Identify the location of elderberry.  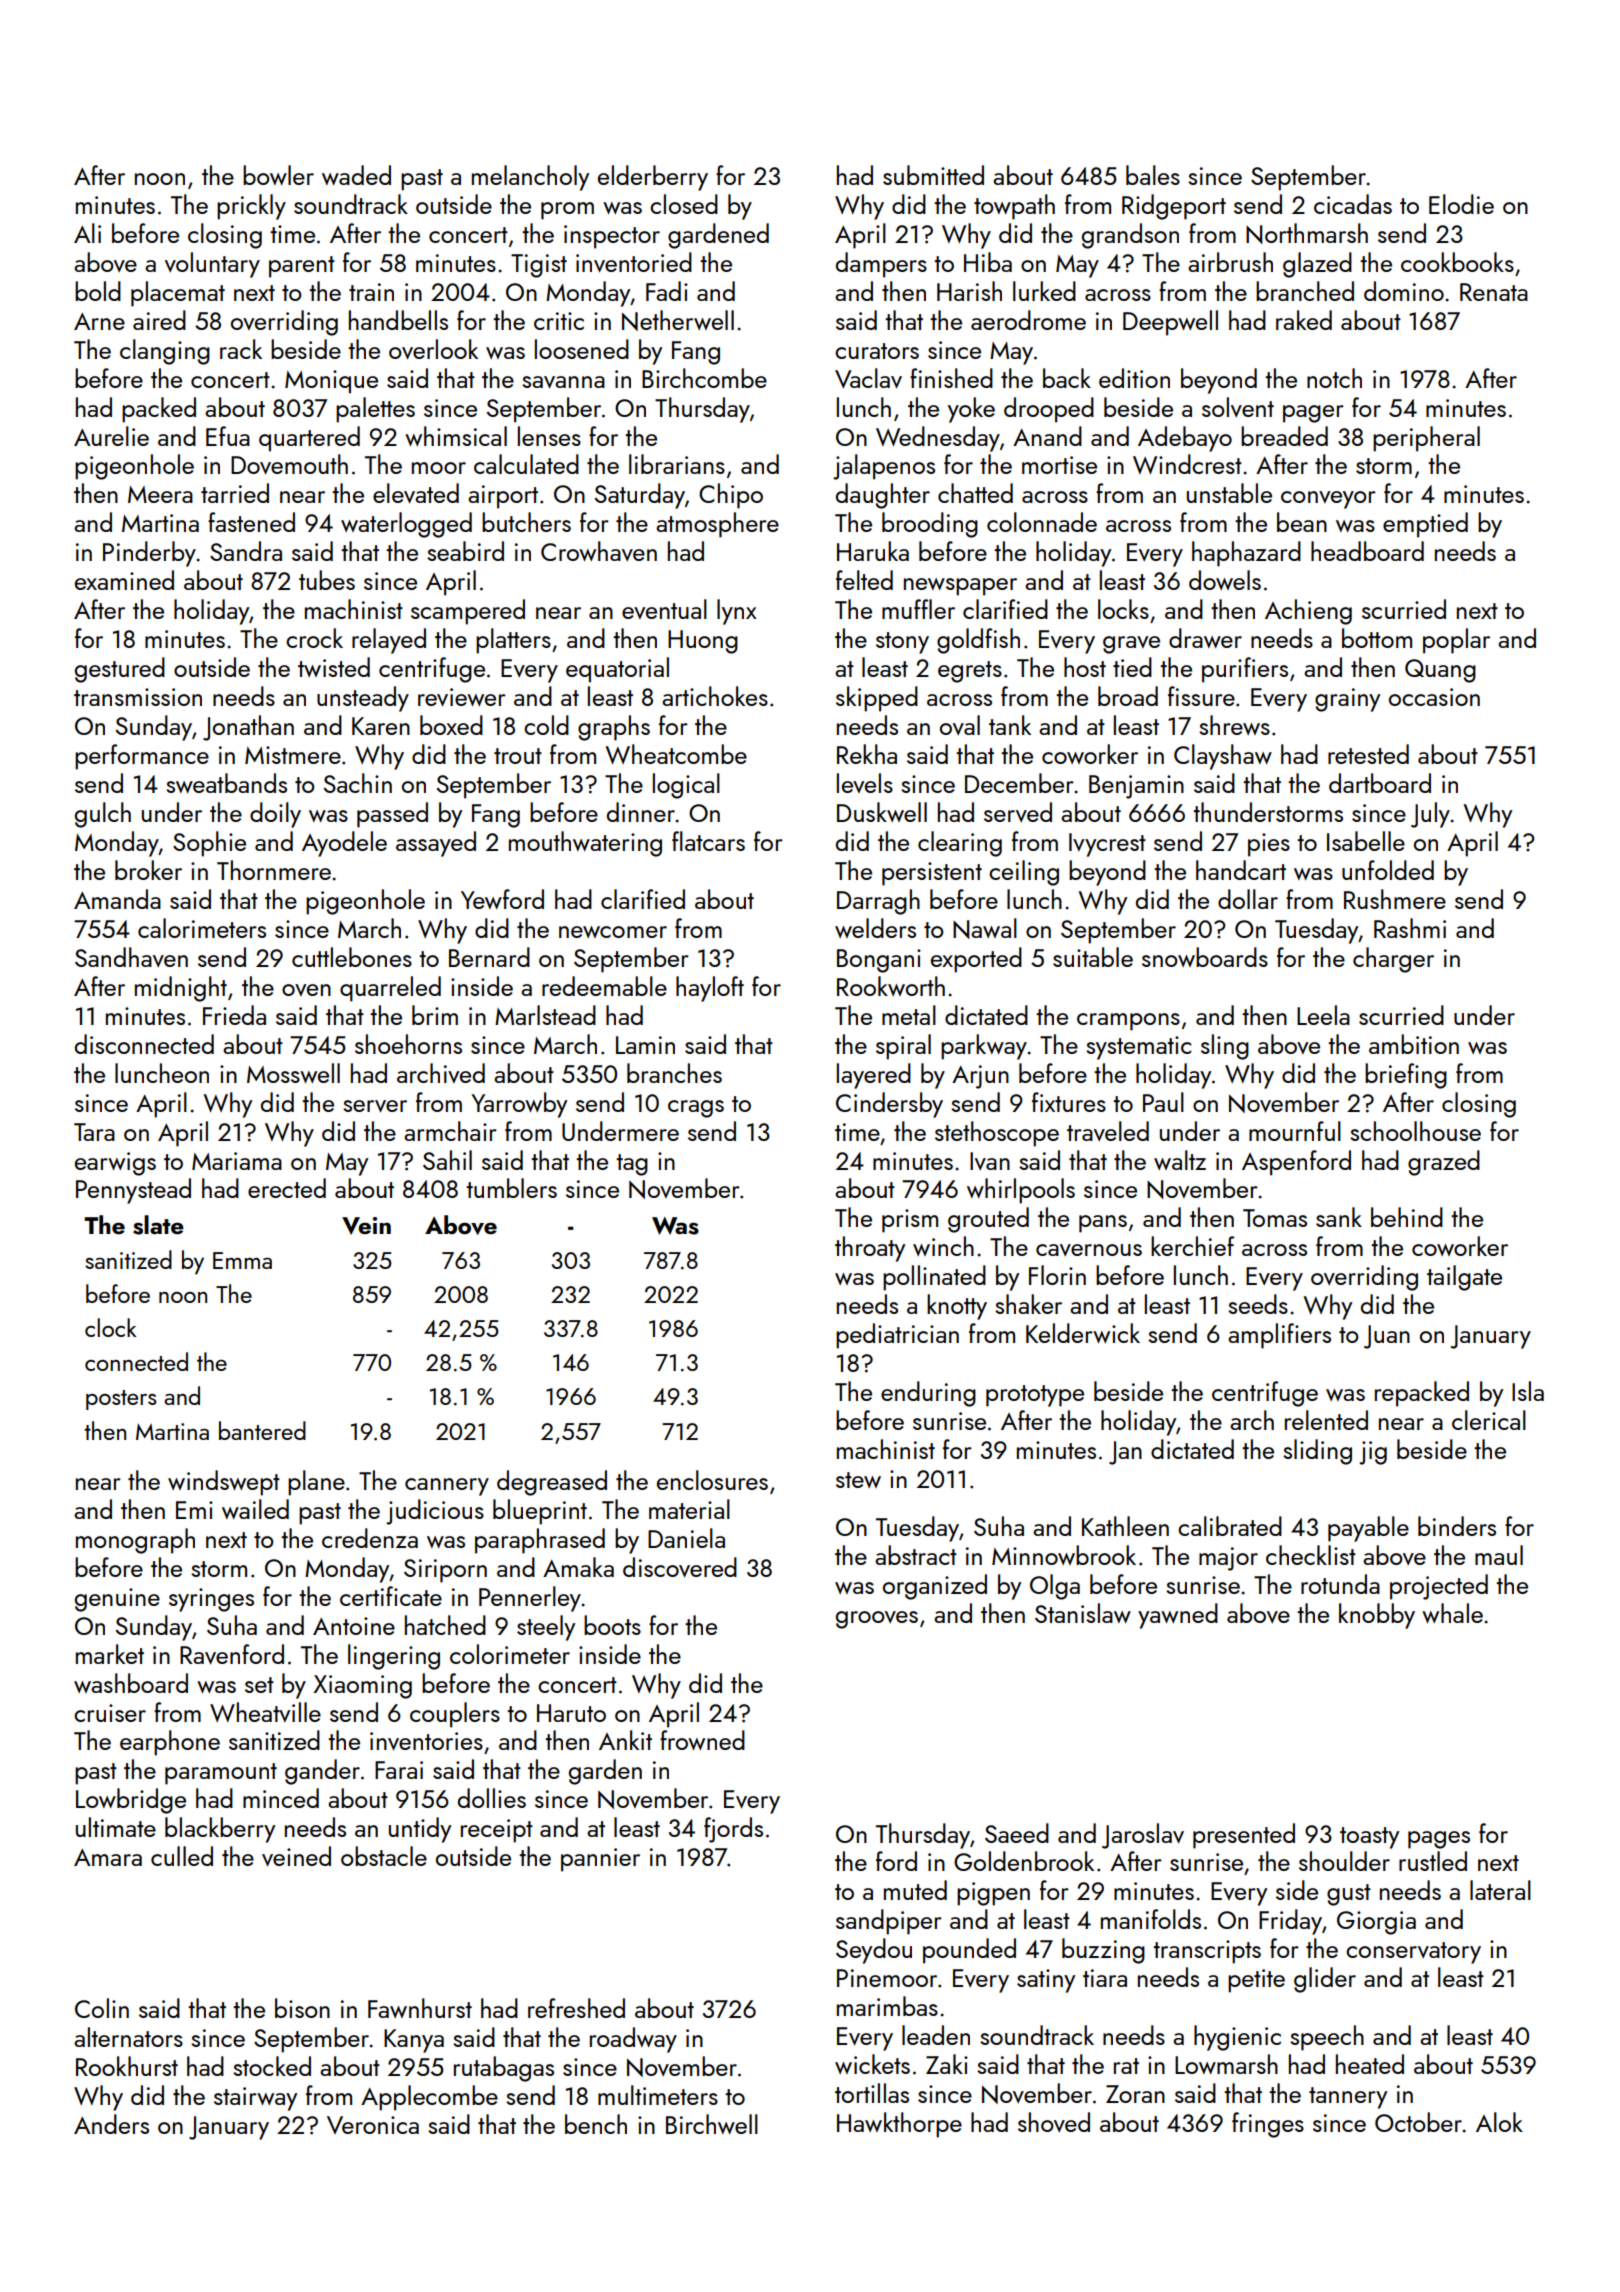
(653, 178).
